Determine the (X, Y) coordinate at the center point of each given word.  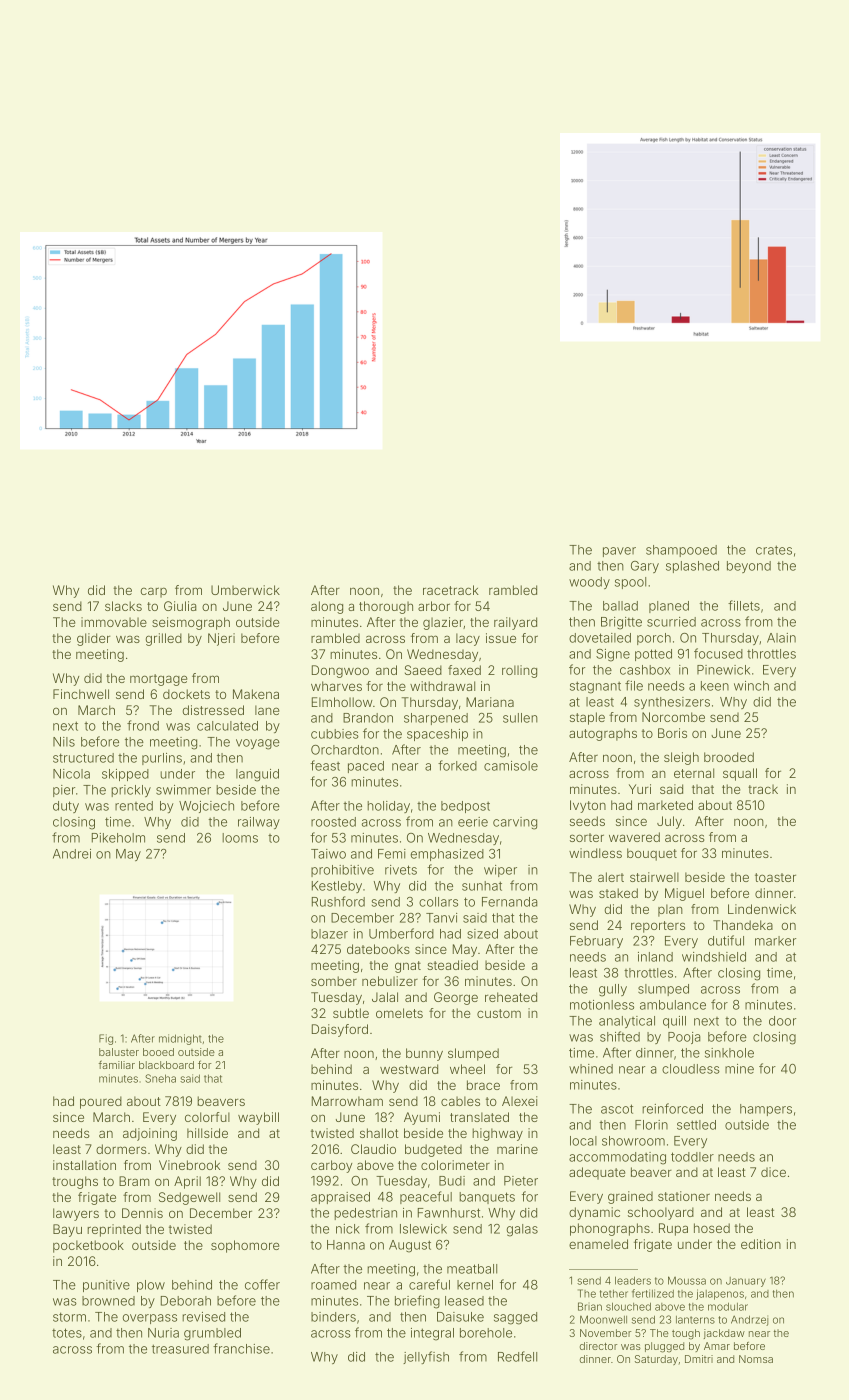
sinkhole (729, 1053)
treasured (180, 1349)
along (327, 607)
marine (517, 1149)
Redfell (517, 1356)
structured (83, 758)
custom (499, 1013)
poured (101, 1102)
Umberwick (245, 590)
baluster (119, 1052)
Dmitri (699, 1359)
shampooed (681, 551)
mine (739, 1069)
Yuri (640, 789)
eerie (473, 822)
